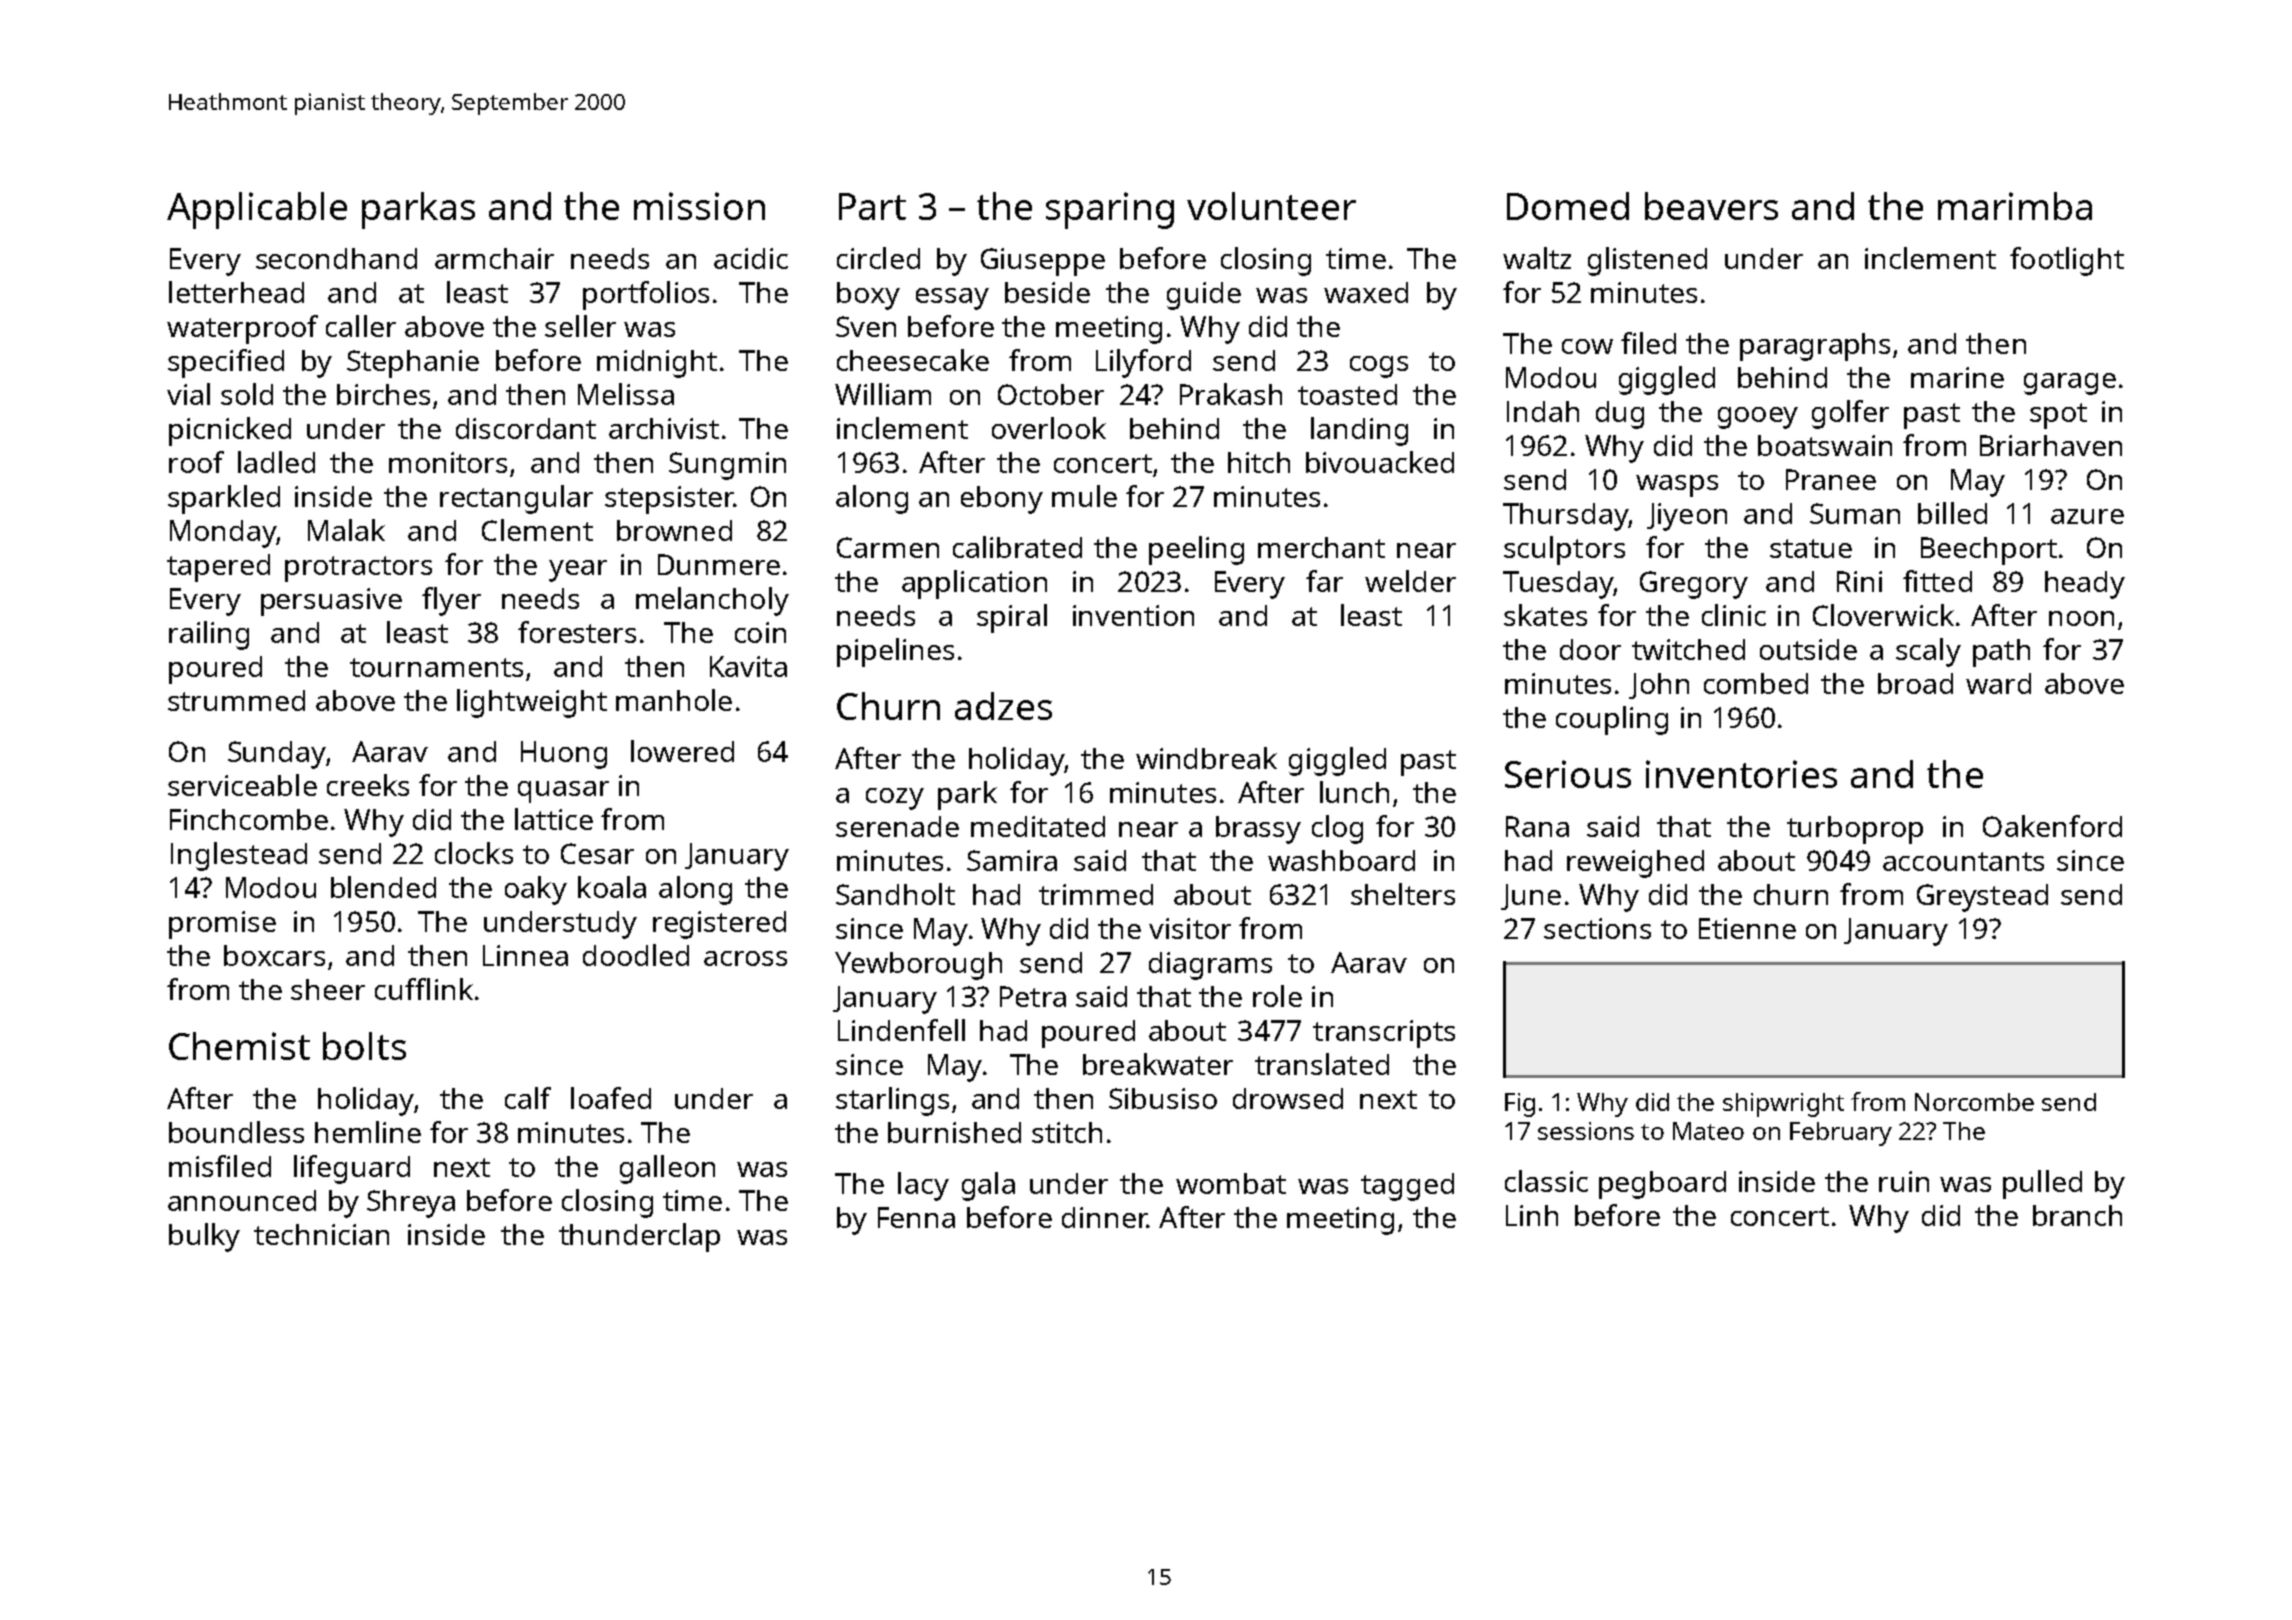 This image has width=2292, height=1620. Describe the element at coordinates (1532, 1215) in the image. I see `Linh` at that location.
